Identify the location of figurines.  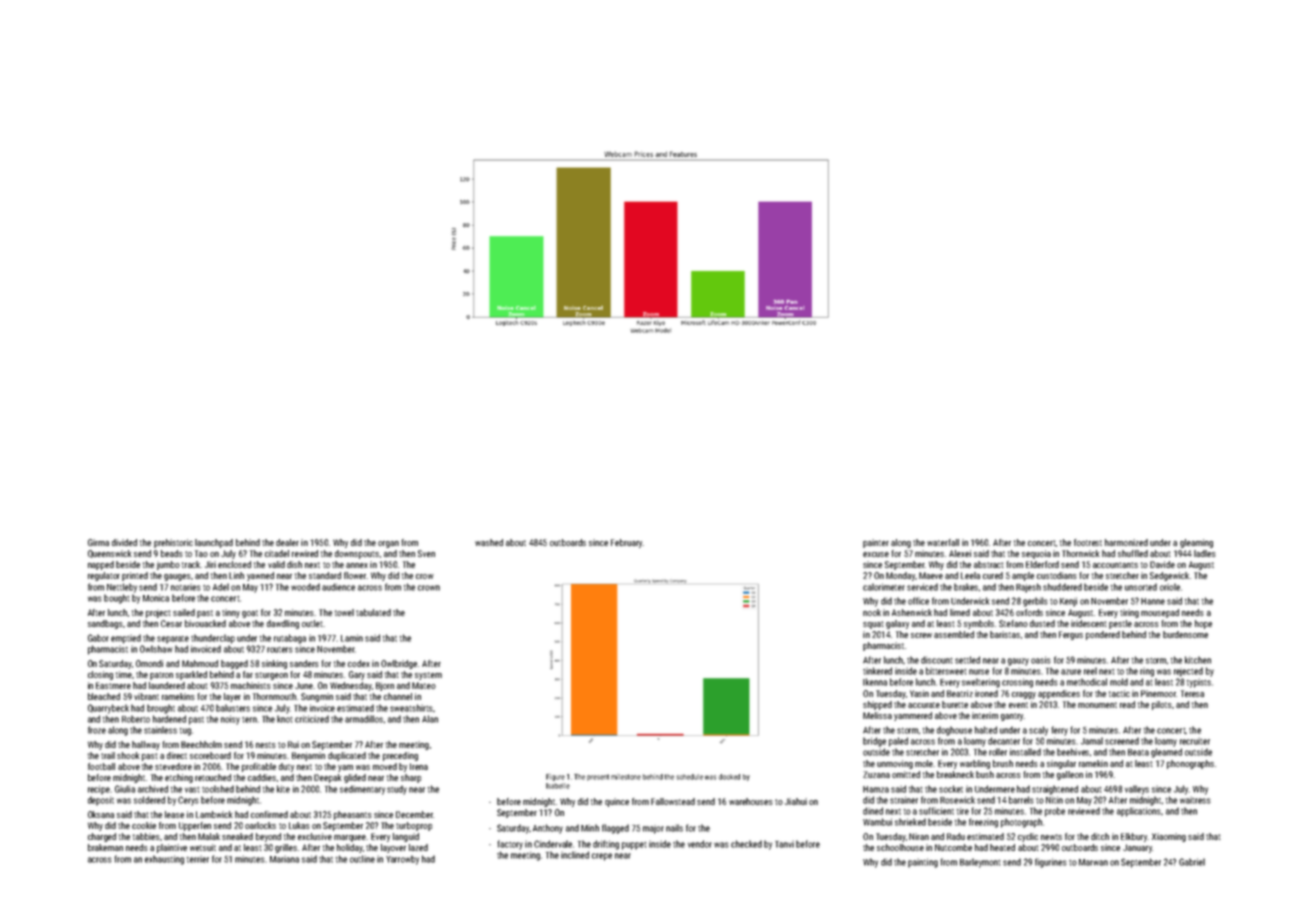
(1051, 863).
